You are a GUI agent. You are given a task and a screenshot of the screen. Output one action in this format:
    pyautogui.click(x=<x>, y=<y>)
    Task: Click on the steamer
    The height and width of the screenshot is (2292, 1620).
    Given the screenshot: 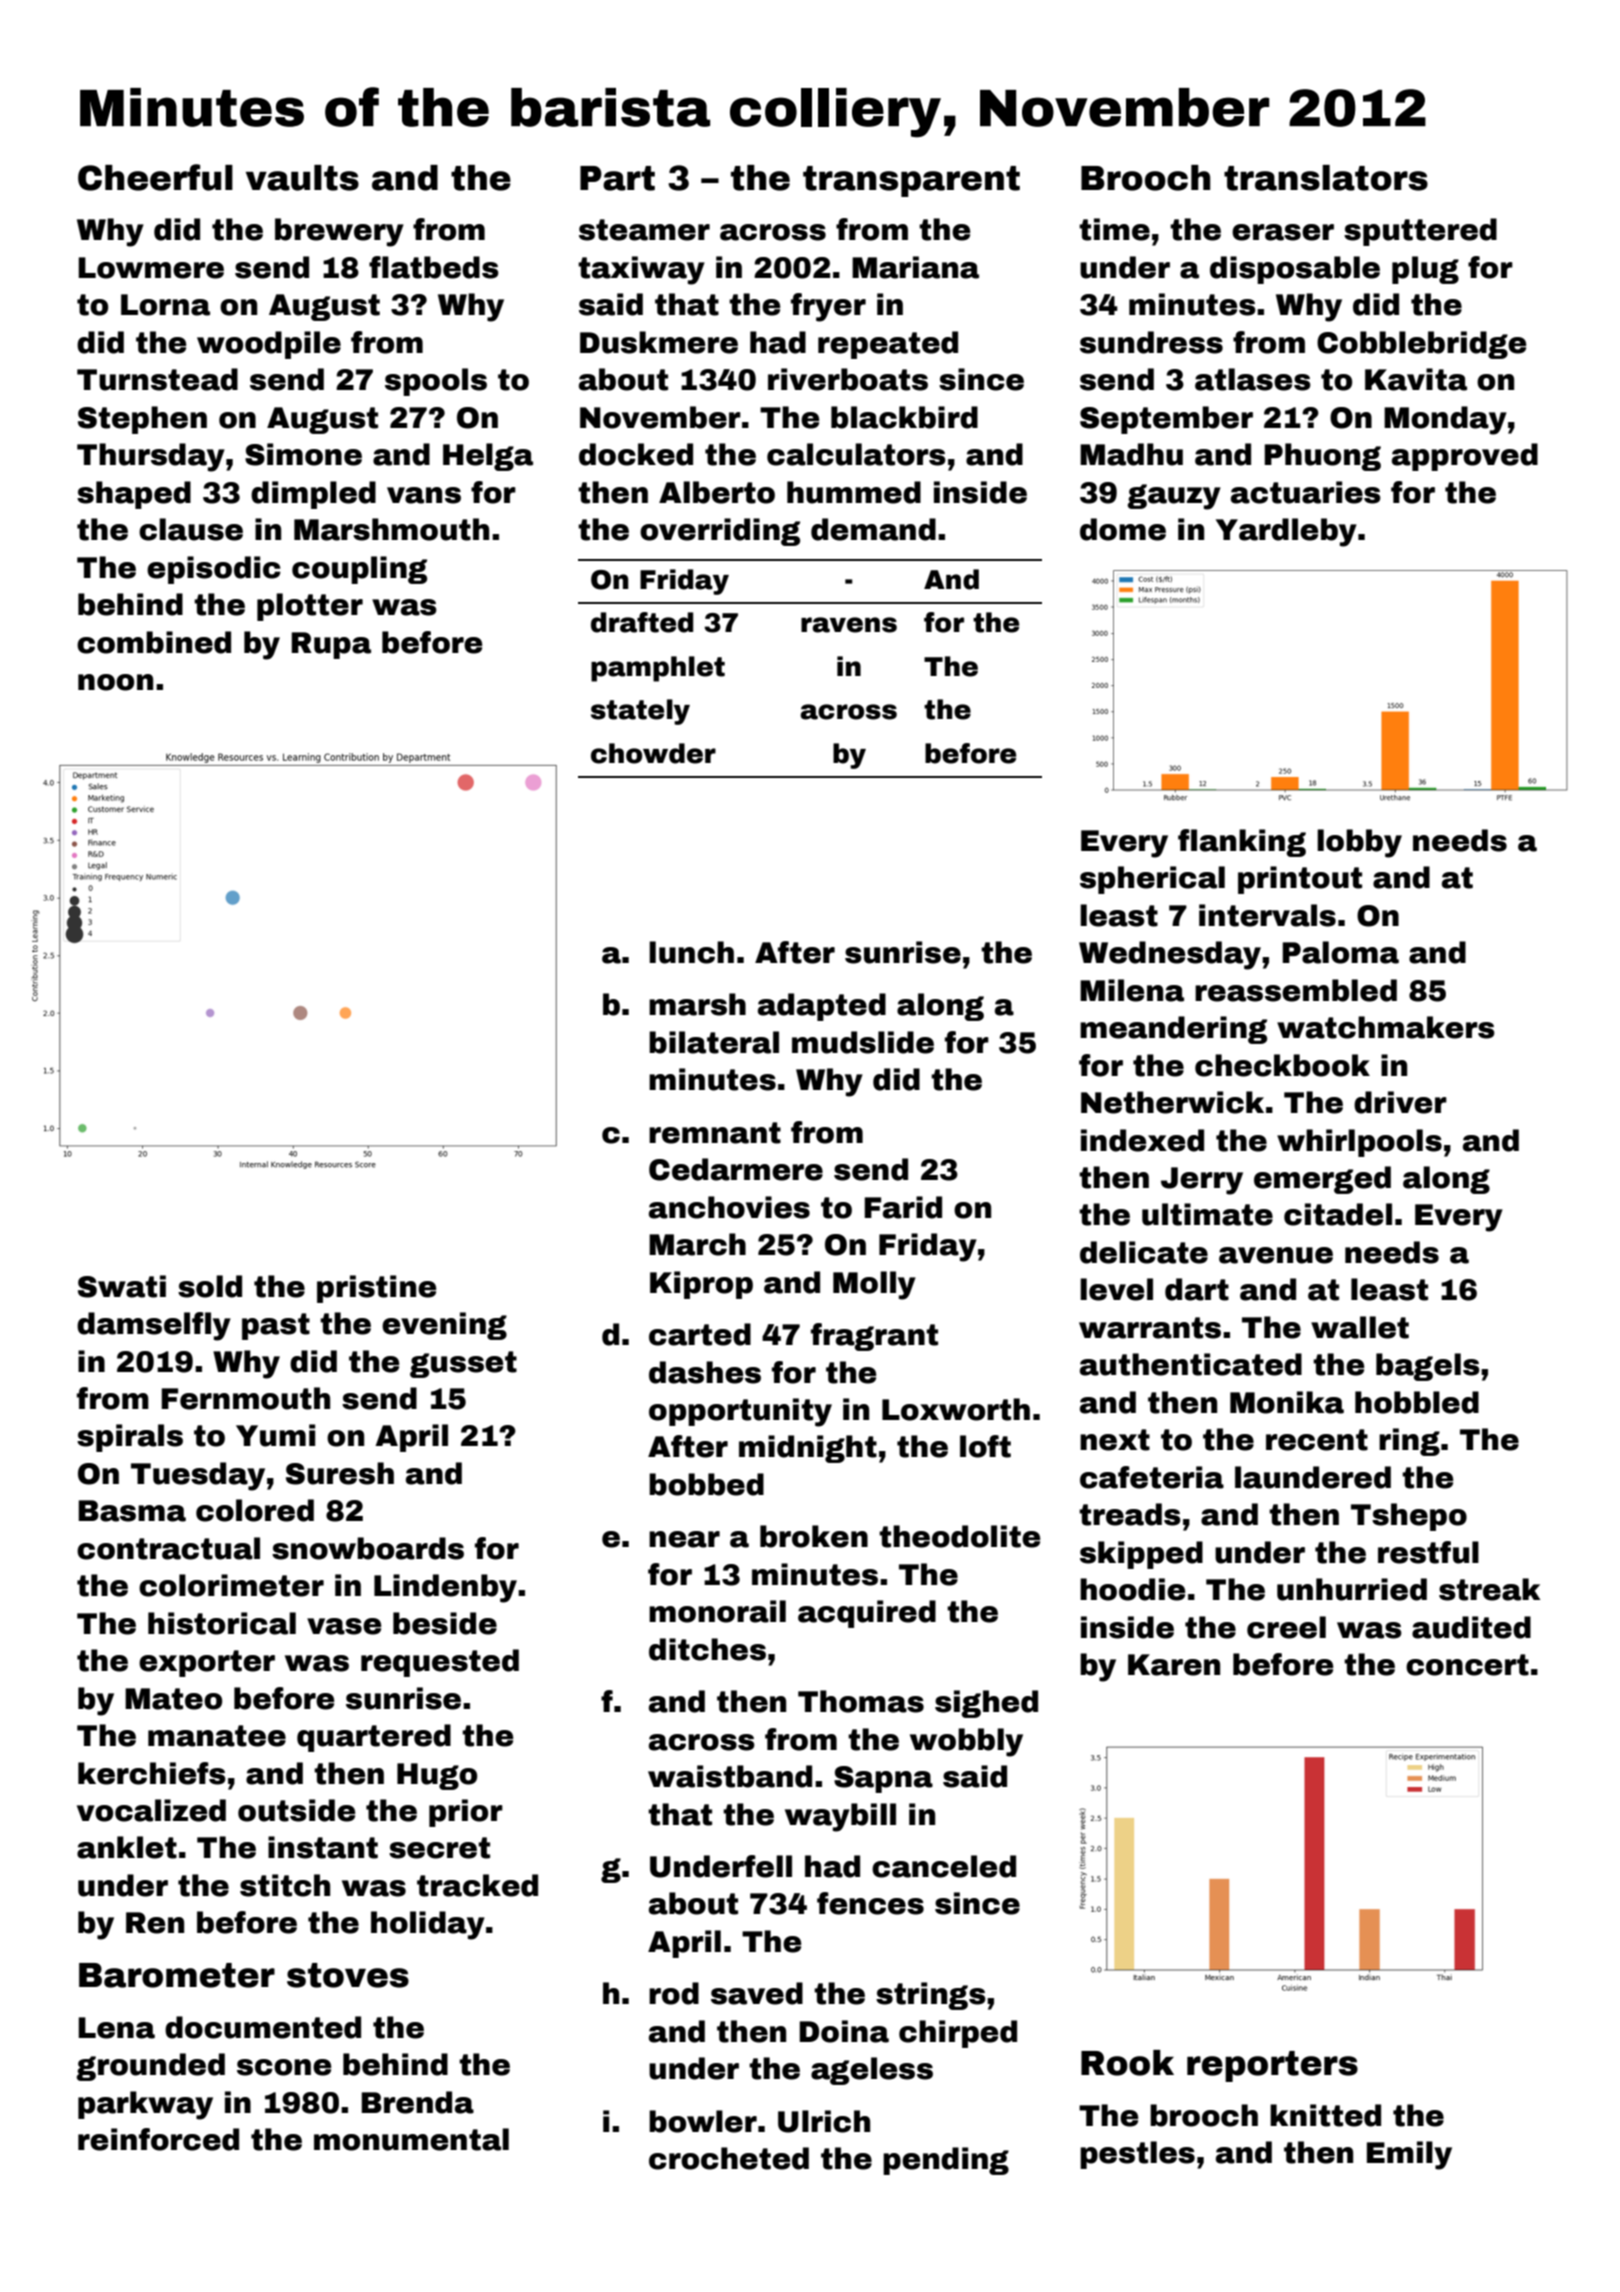 What is the action you would take?
    pyautogui.click(x=644, y=230)
